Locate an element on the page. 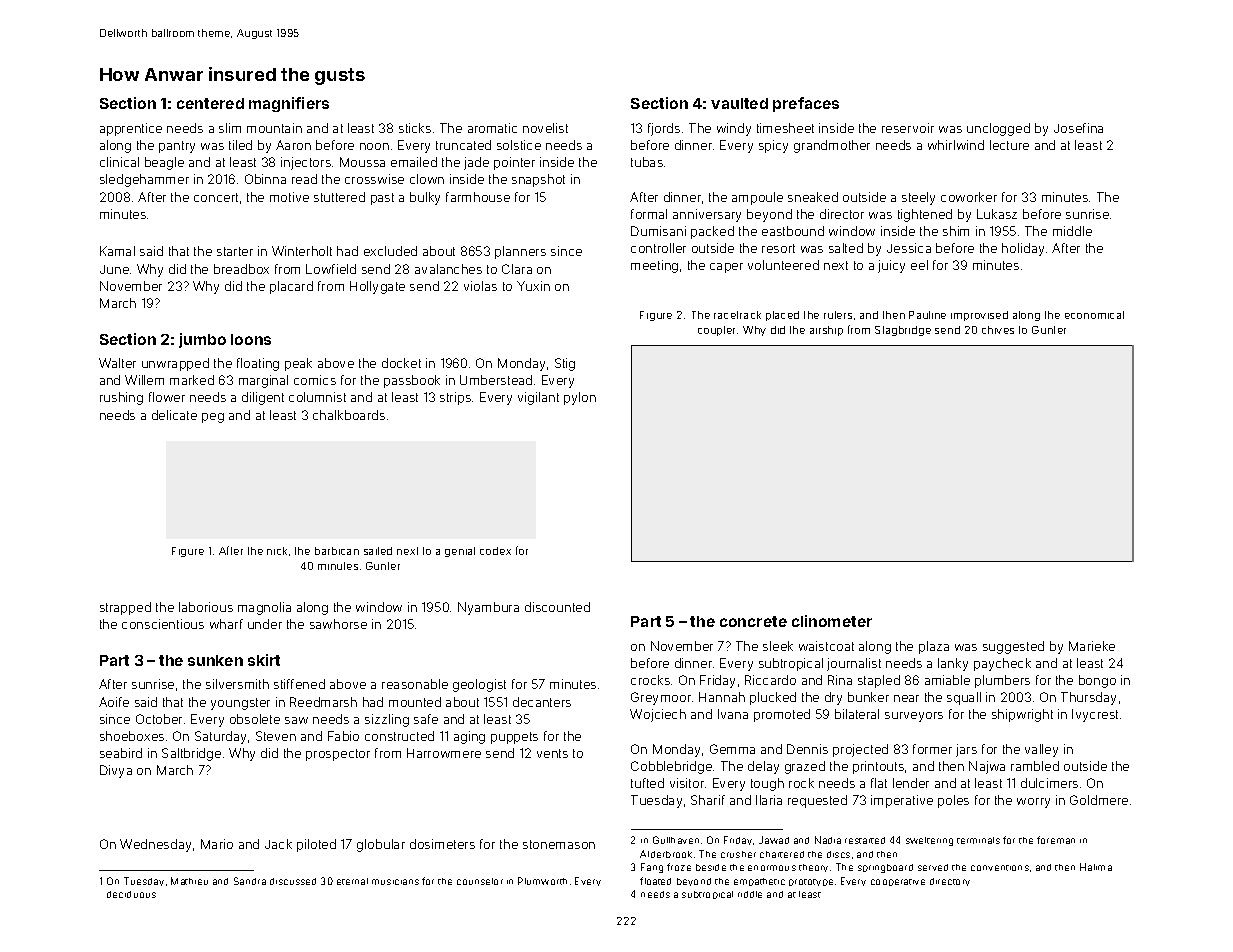 The height and width of the document is (952, 1233). motive is located at coordinates (289, 197).
